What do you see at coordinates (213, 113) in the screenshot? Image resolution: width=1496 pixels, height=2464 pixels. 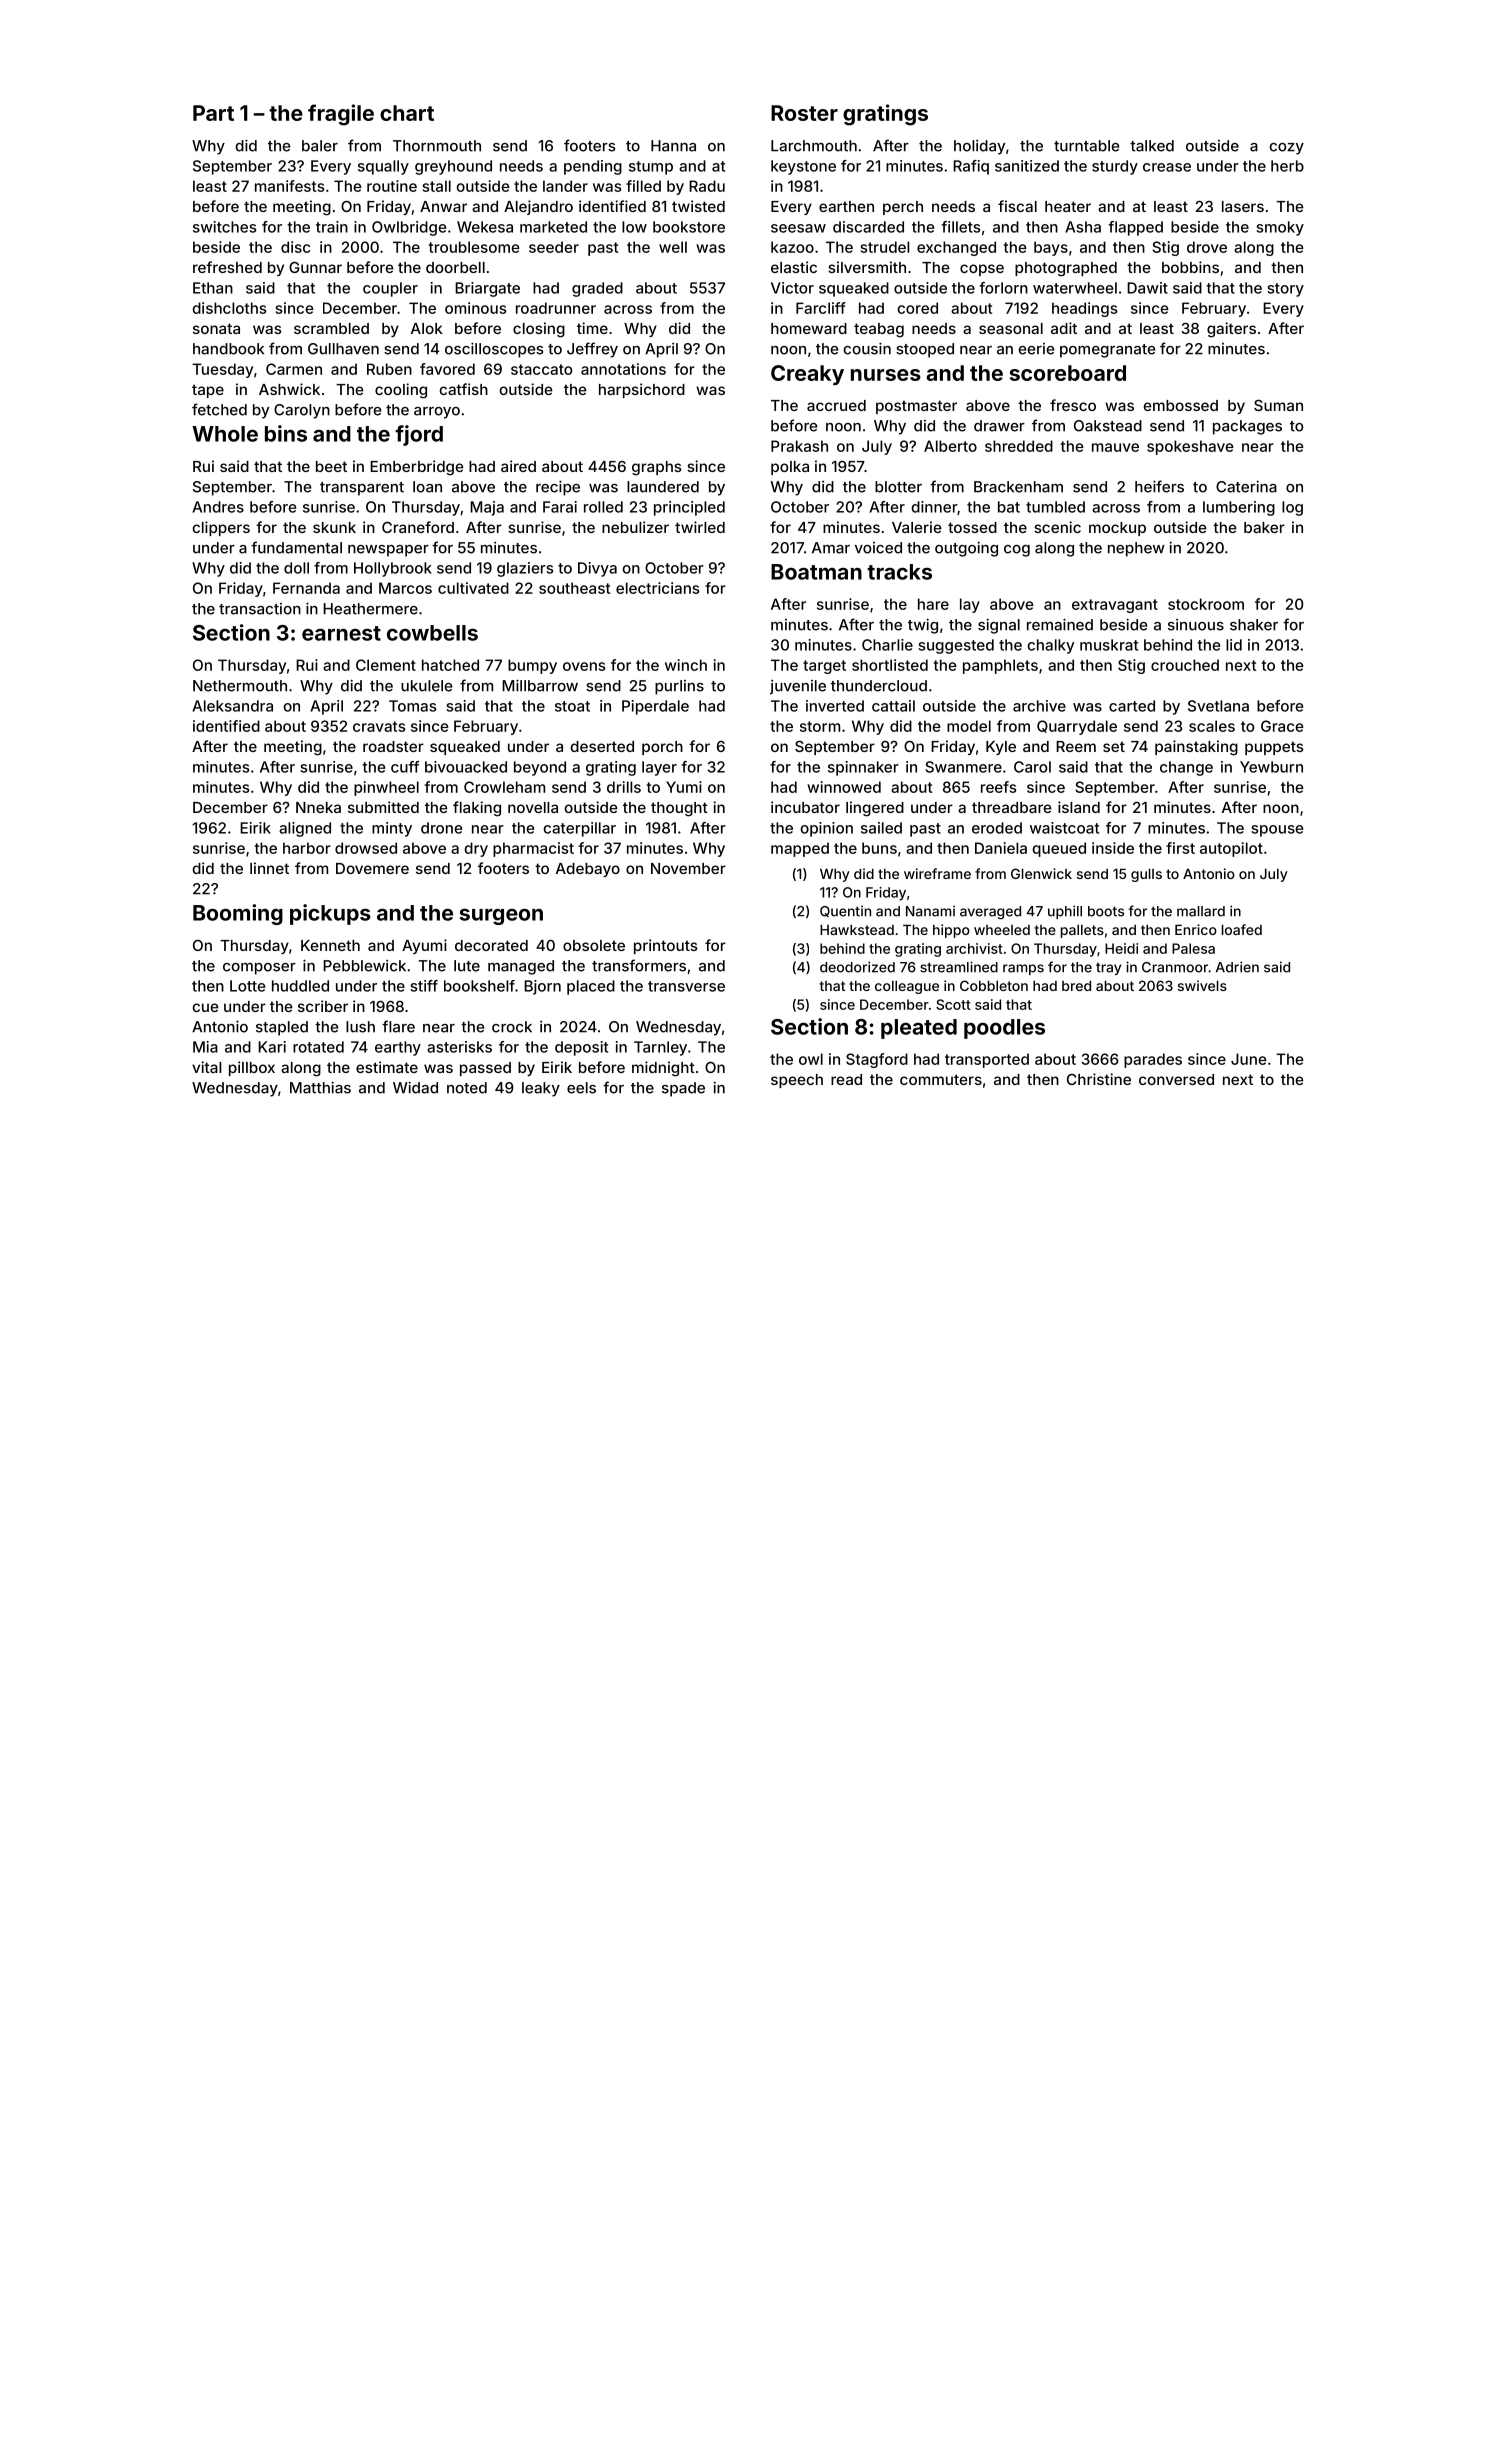 I see `Part` at bounding box center [213, 113].
